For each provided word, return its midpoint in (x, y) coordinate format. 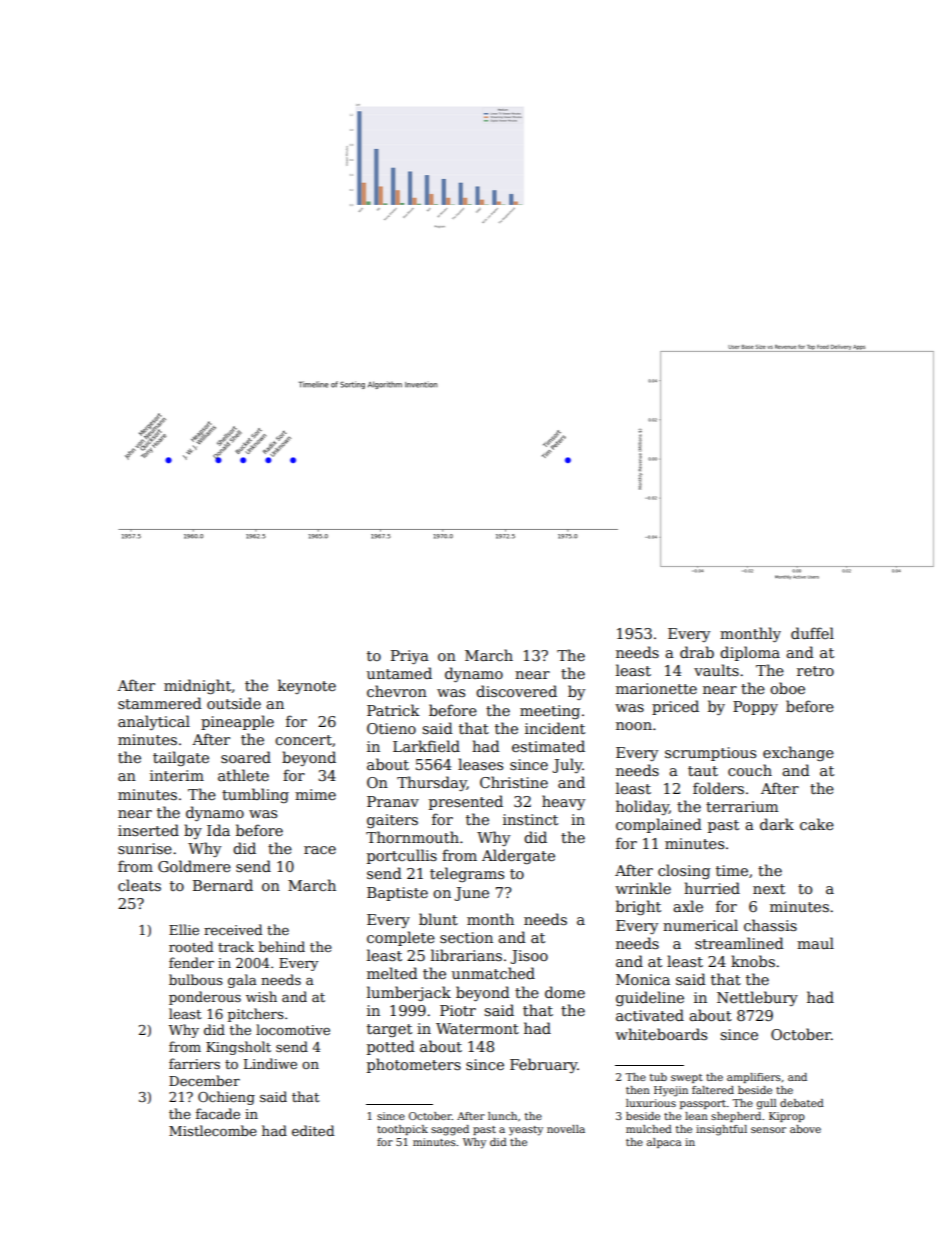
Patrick (393, 710)
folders (718, 788)
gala (242, 981)
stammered (160, 703)
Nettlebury (757, 998)
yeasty (526, 1131)
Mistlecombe (213, 1130)
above (805, 1129)
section (466, 937)
